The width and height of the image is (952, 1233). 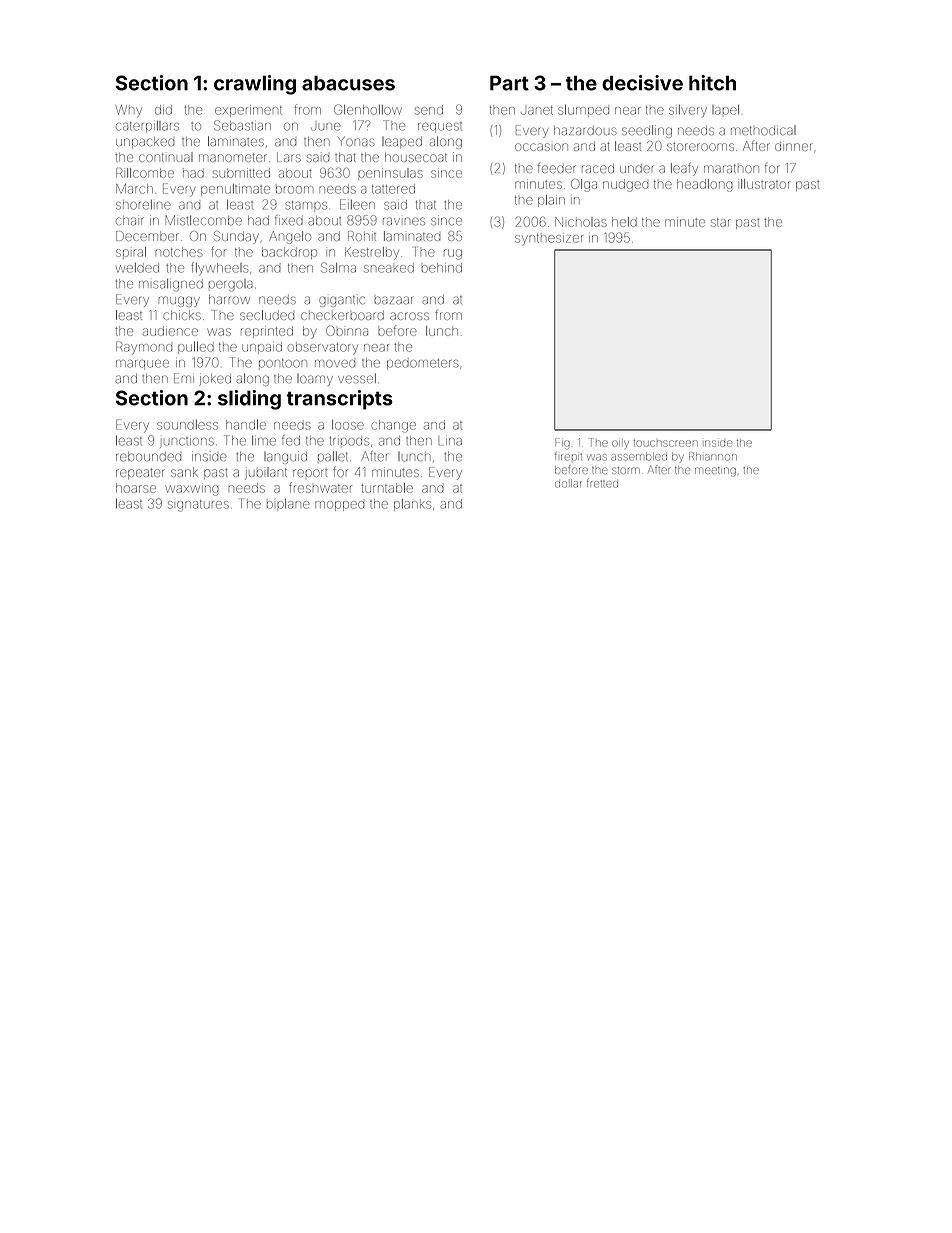 I want to click on storerooms, so click(x=700, y=146).
